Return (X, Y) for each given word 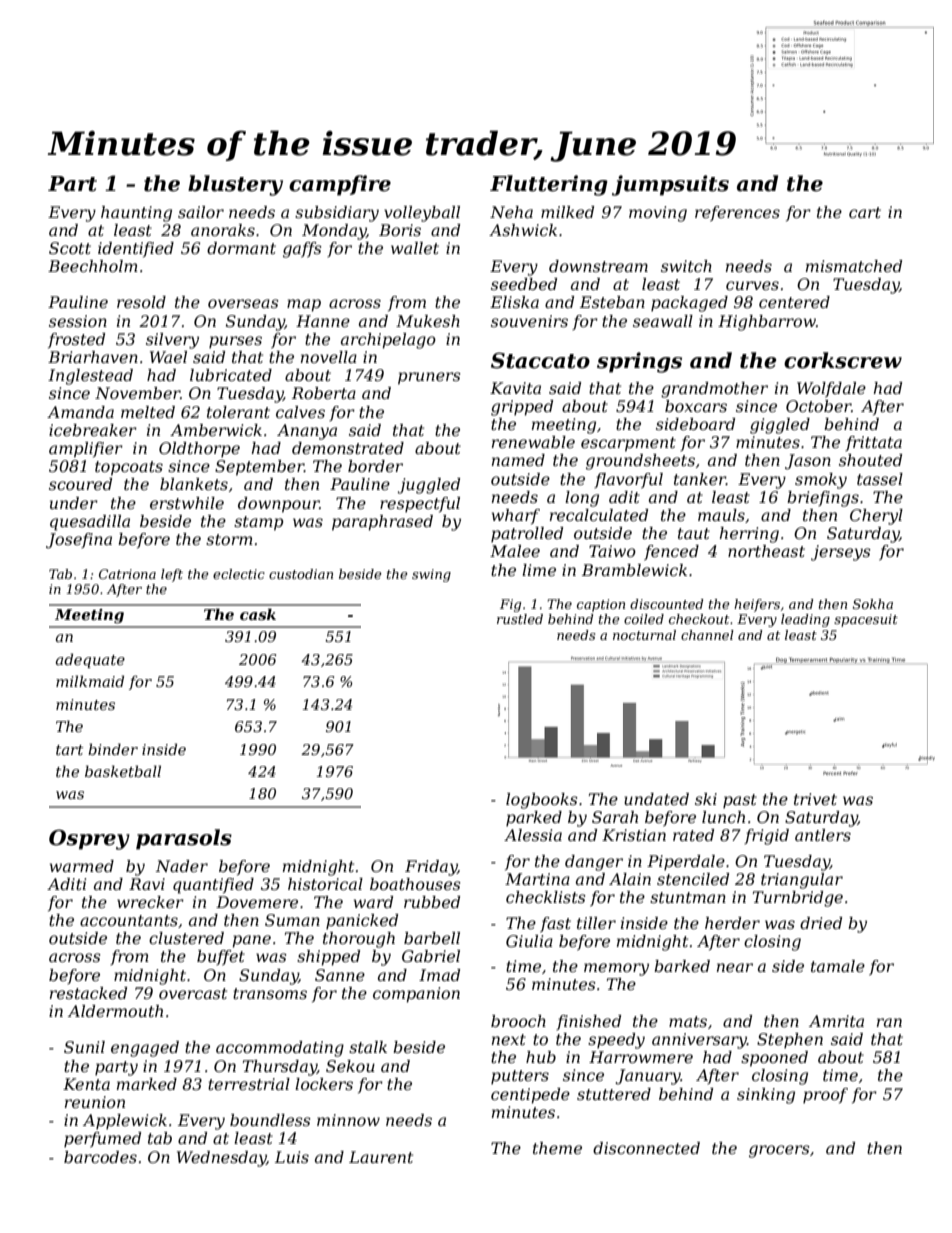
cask (258, 614)
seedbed (524, 284)
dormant (241, 248)
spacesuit (866, 620)
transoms (270, 993)
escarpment (628, 444)
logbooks (542, 801)
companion (416, 995)
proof (825, 1096)
